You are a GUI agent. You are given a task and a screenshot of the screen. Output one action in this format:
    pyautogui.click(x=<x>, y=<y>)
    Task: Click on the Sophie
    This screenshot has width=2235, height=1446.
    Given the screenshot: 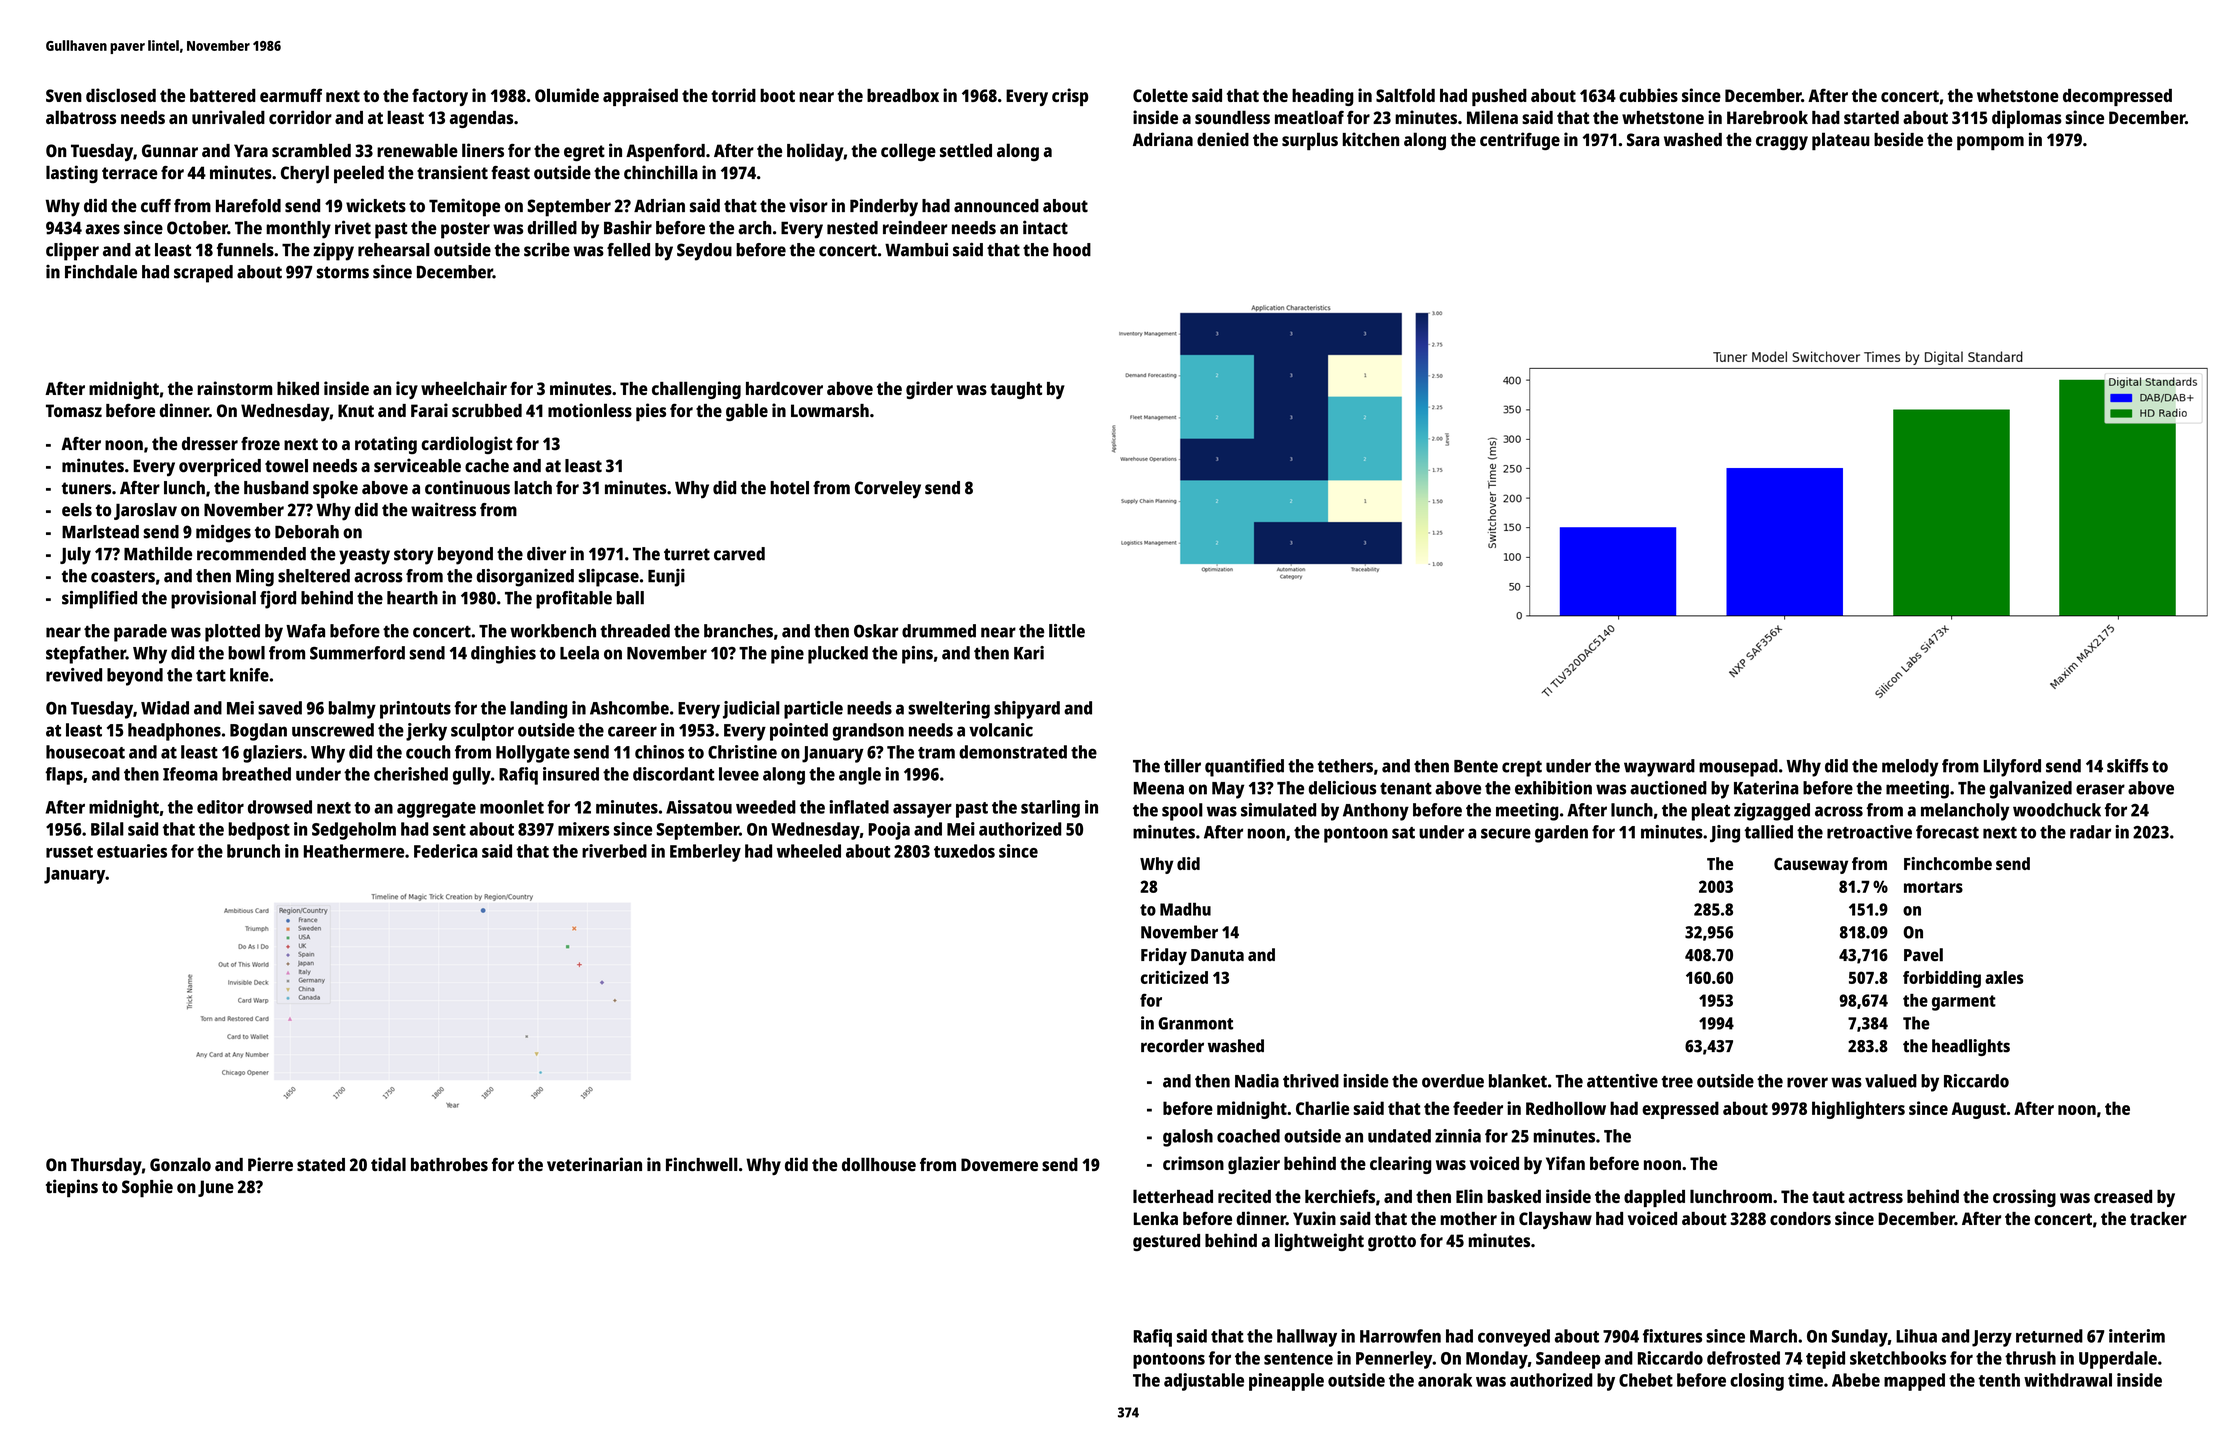 What is the action you would take?
    pyautogui.click(x=147, y=1188)
